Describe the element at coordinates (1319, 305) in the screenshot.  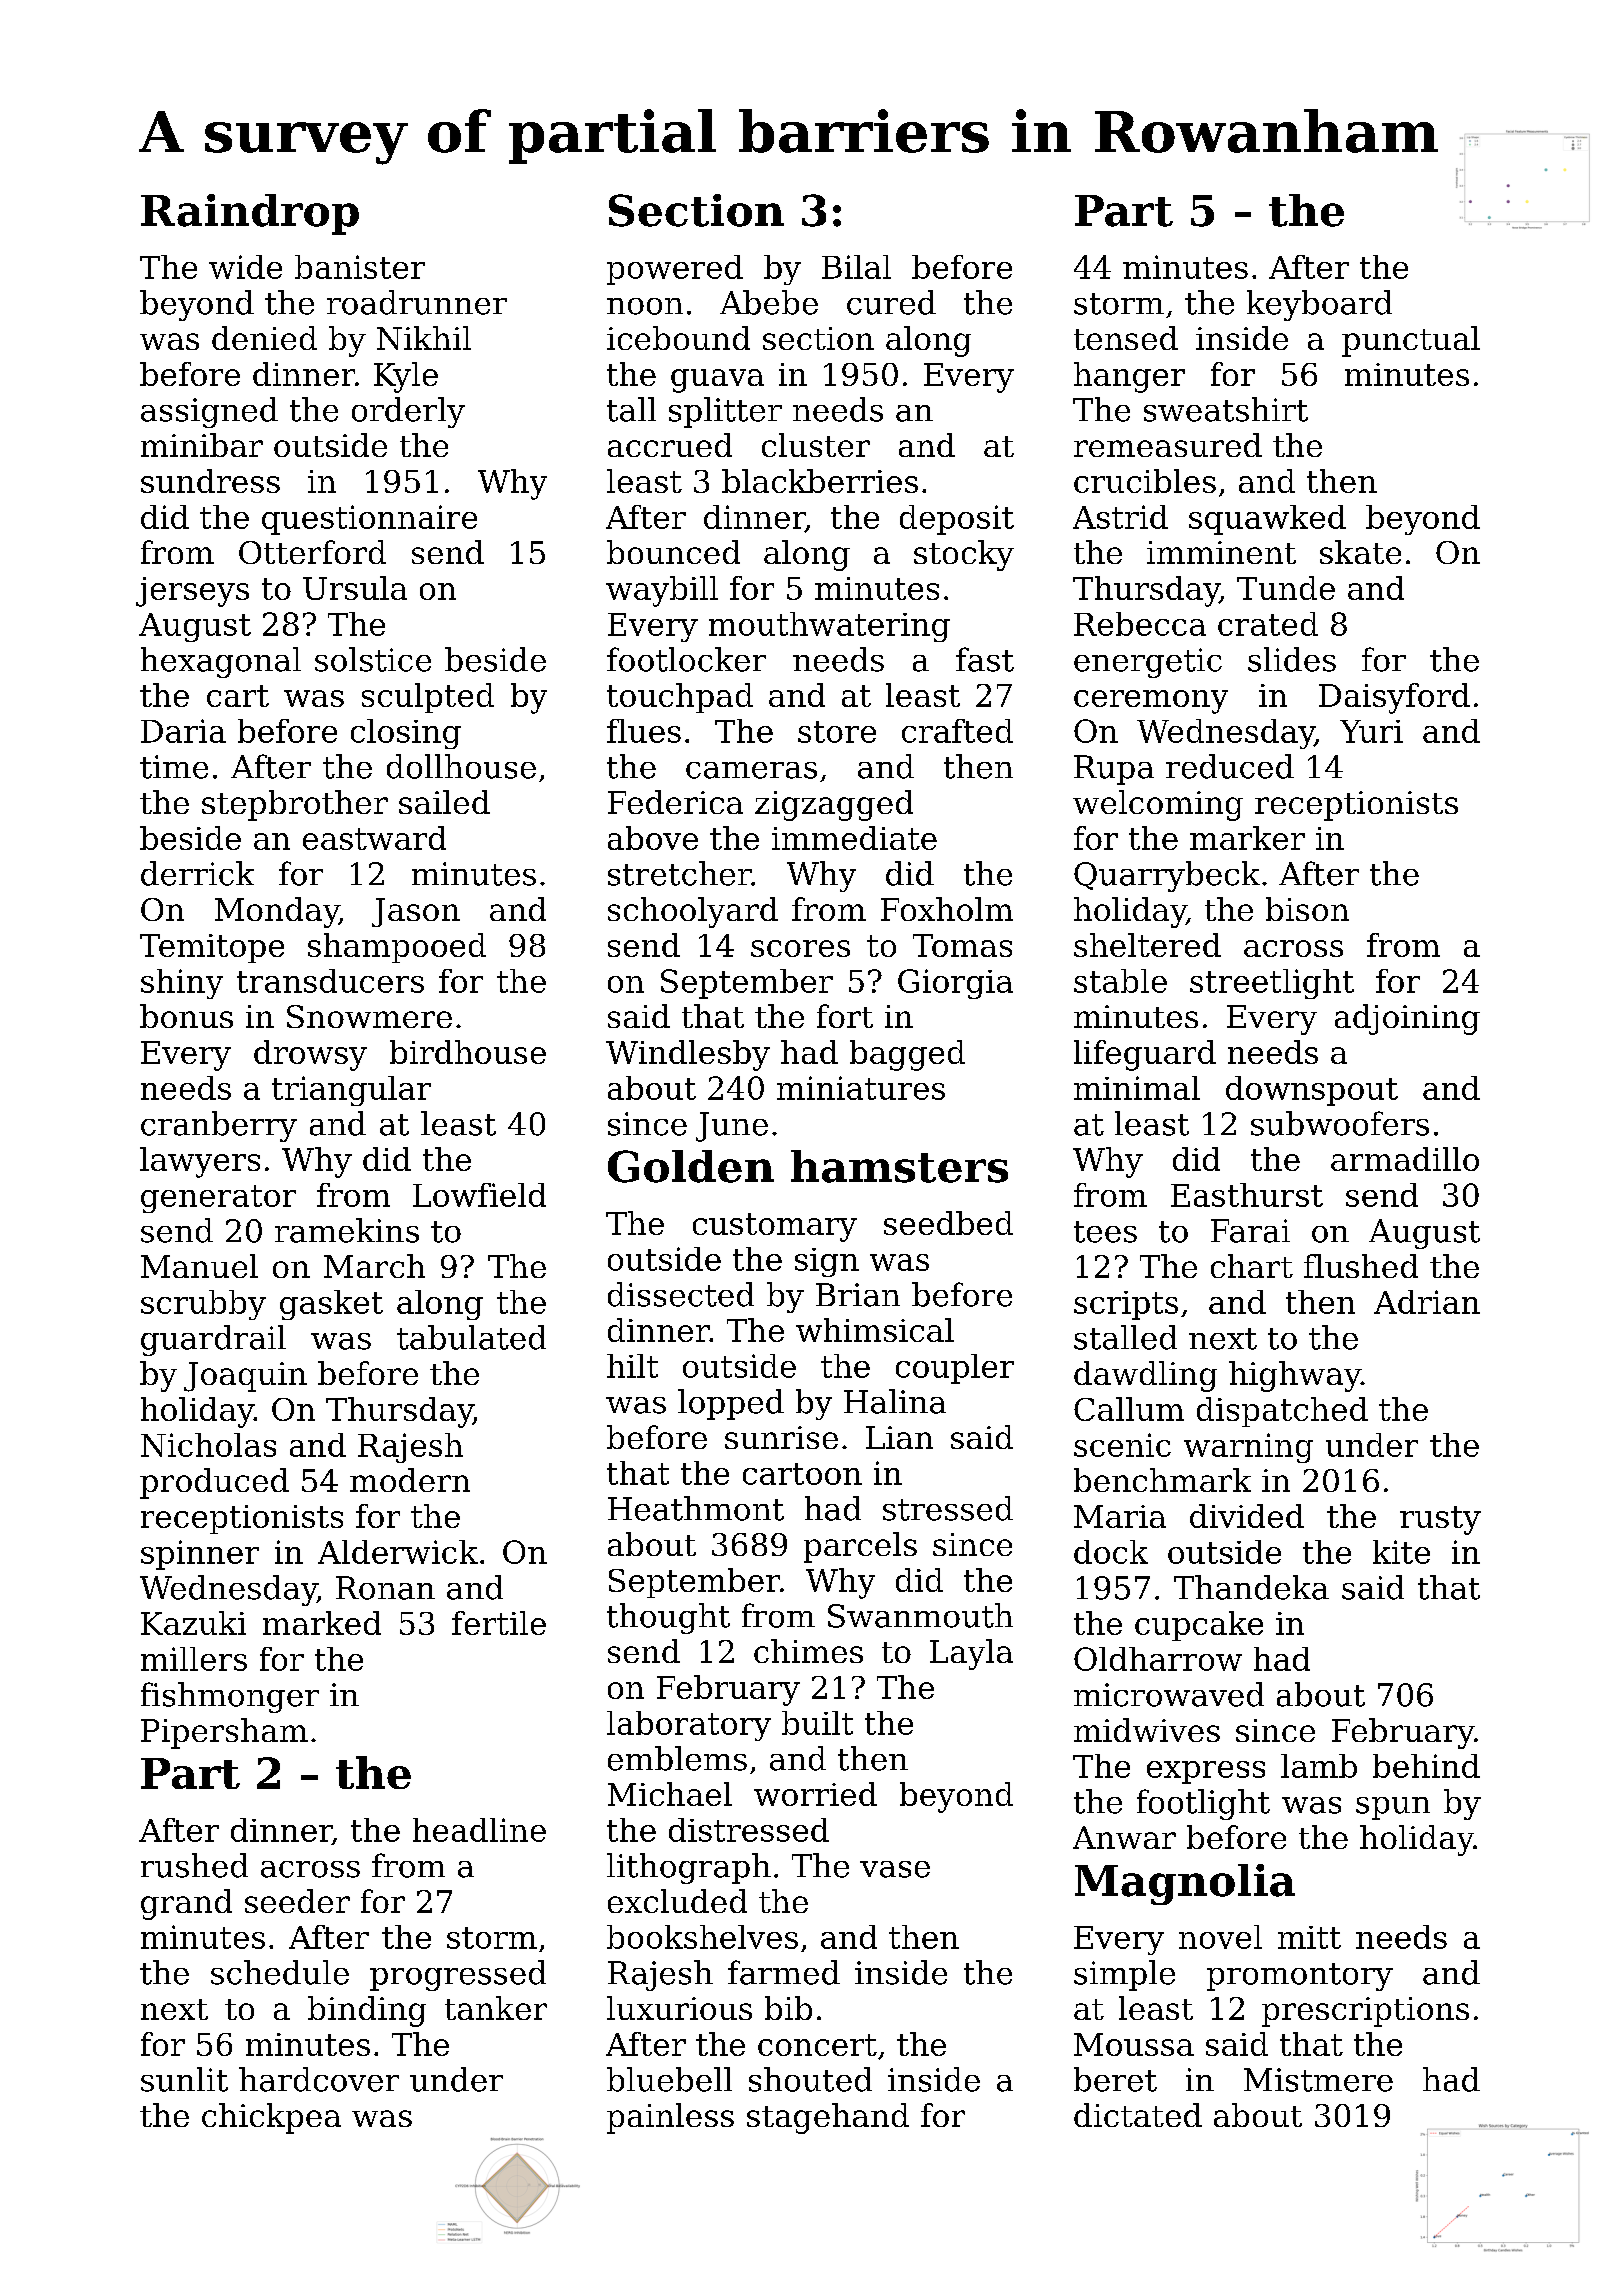
I see `keyboard` at that location.
